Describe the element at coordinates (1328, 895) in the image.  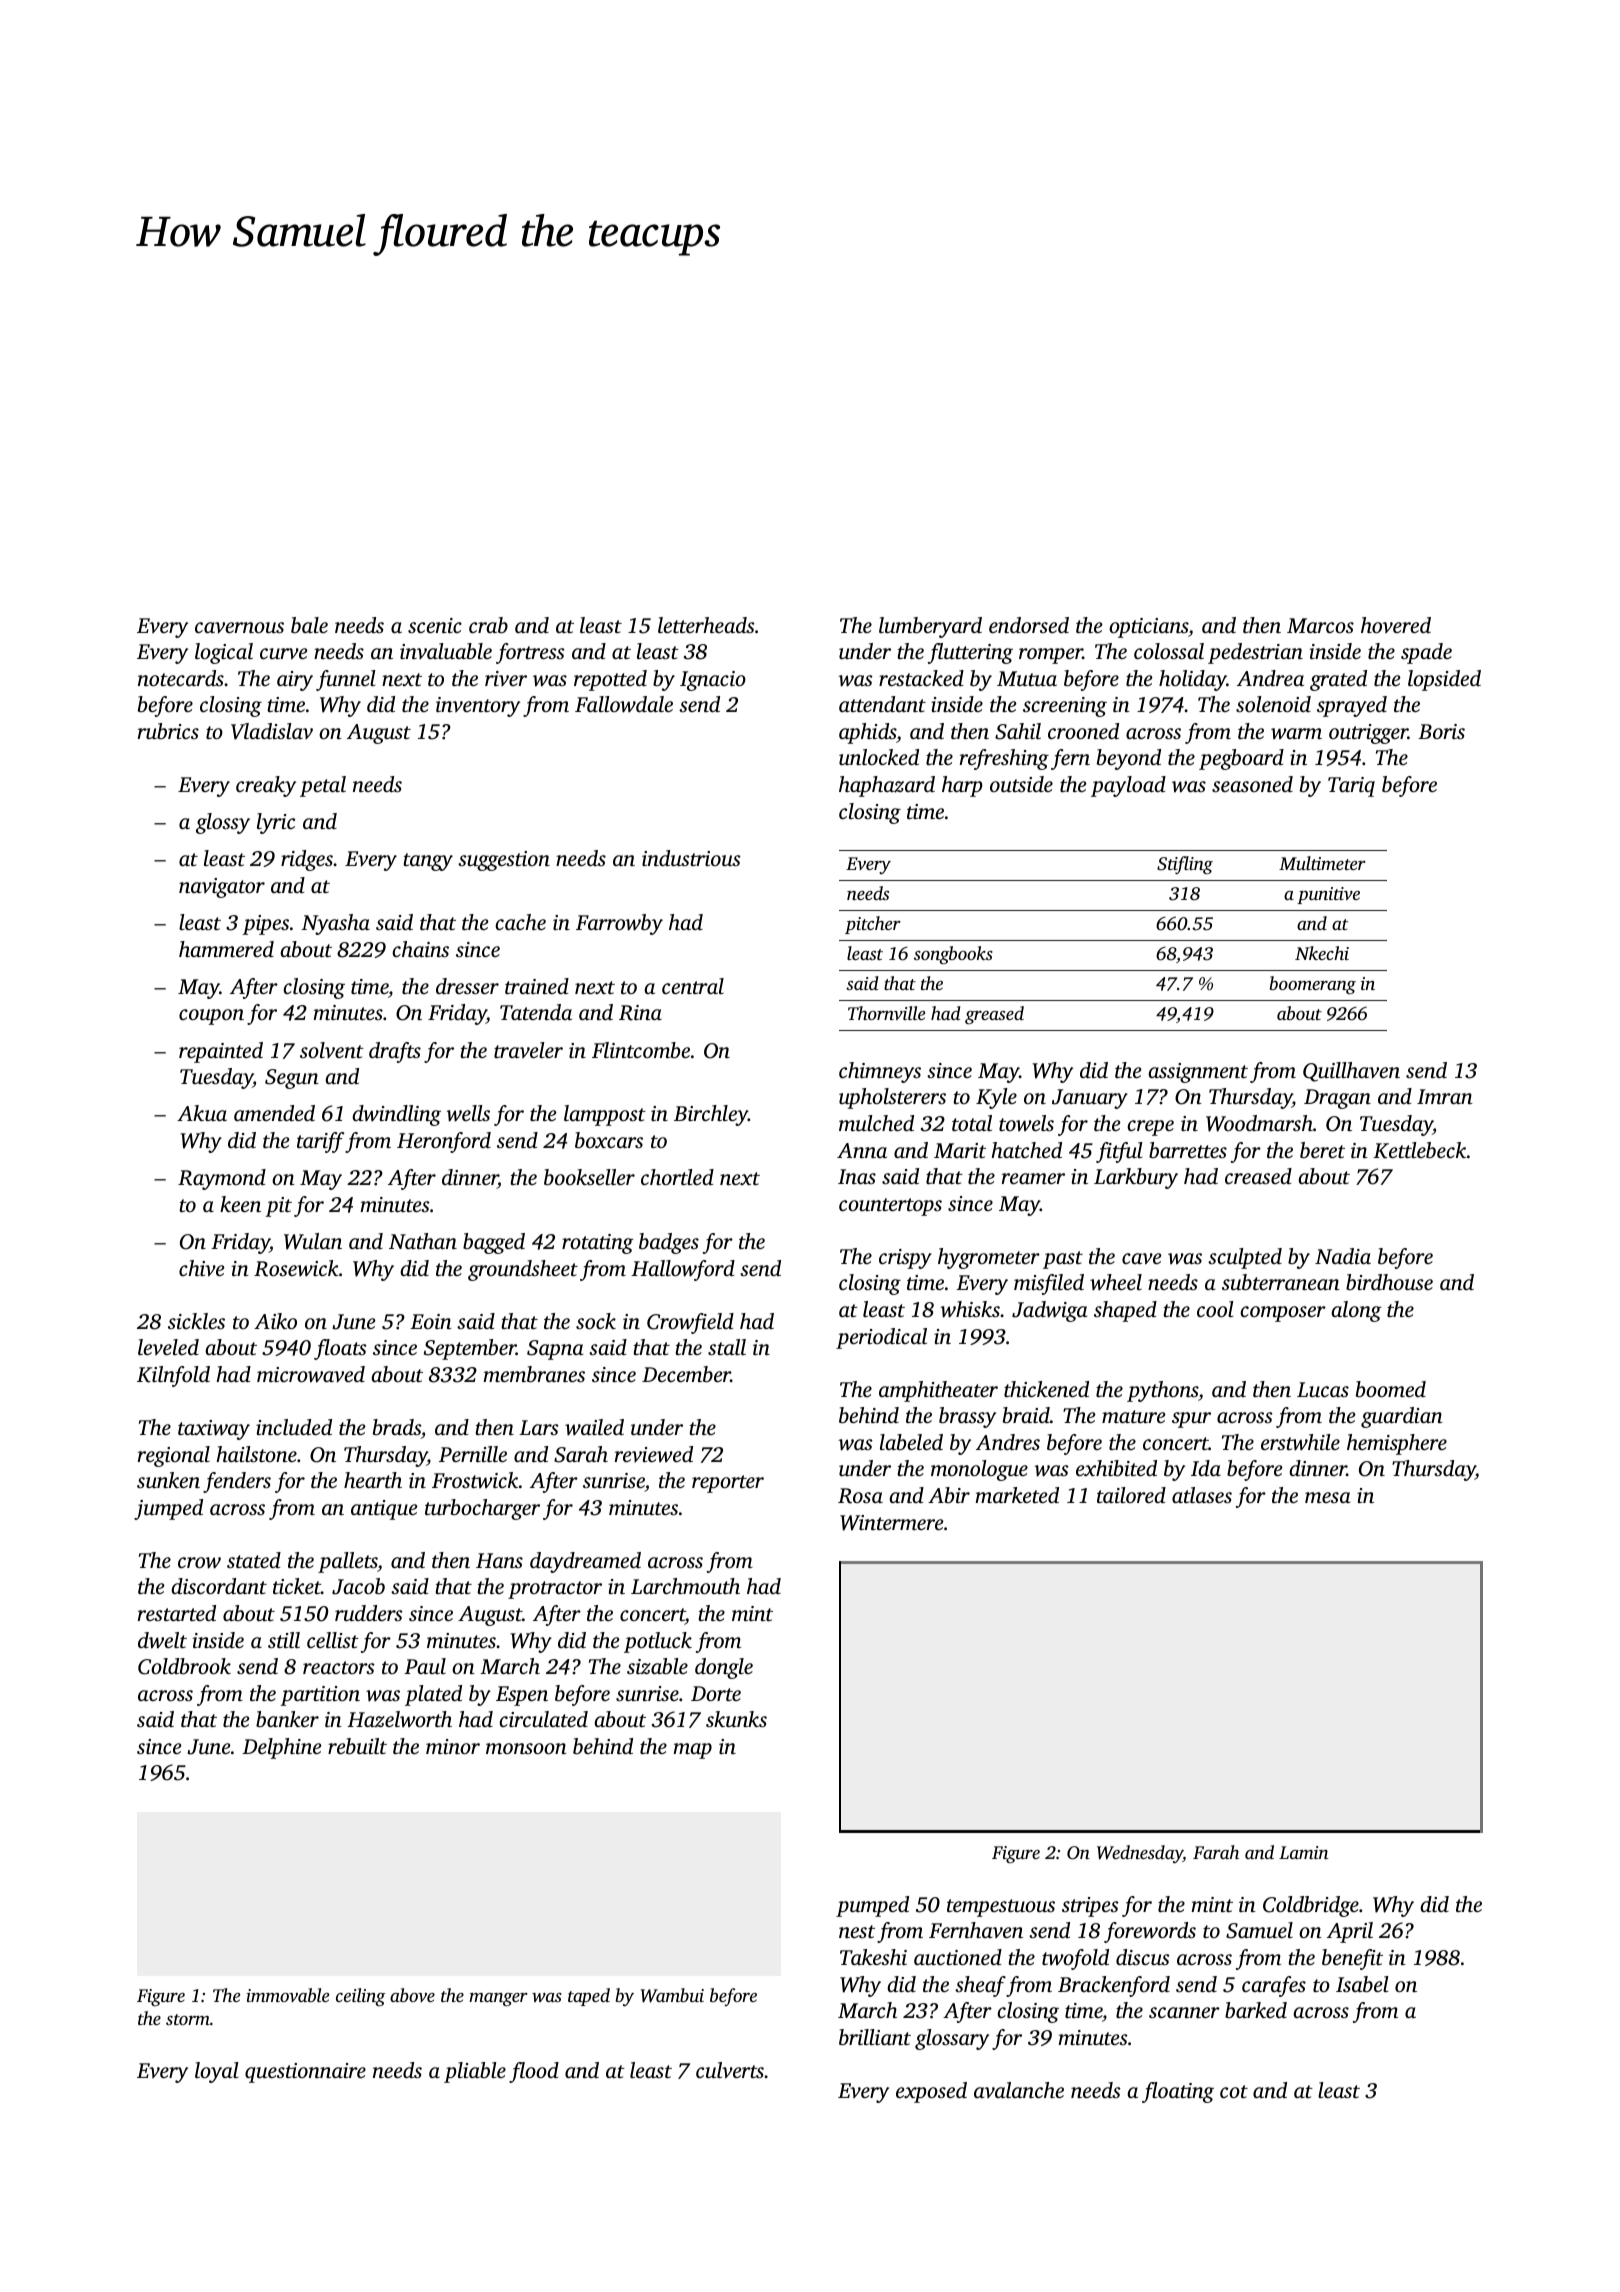
I see `punitive` at that location.
